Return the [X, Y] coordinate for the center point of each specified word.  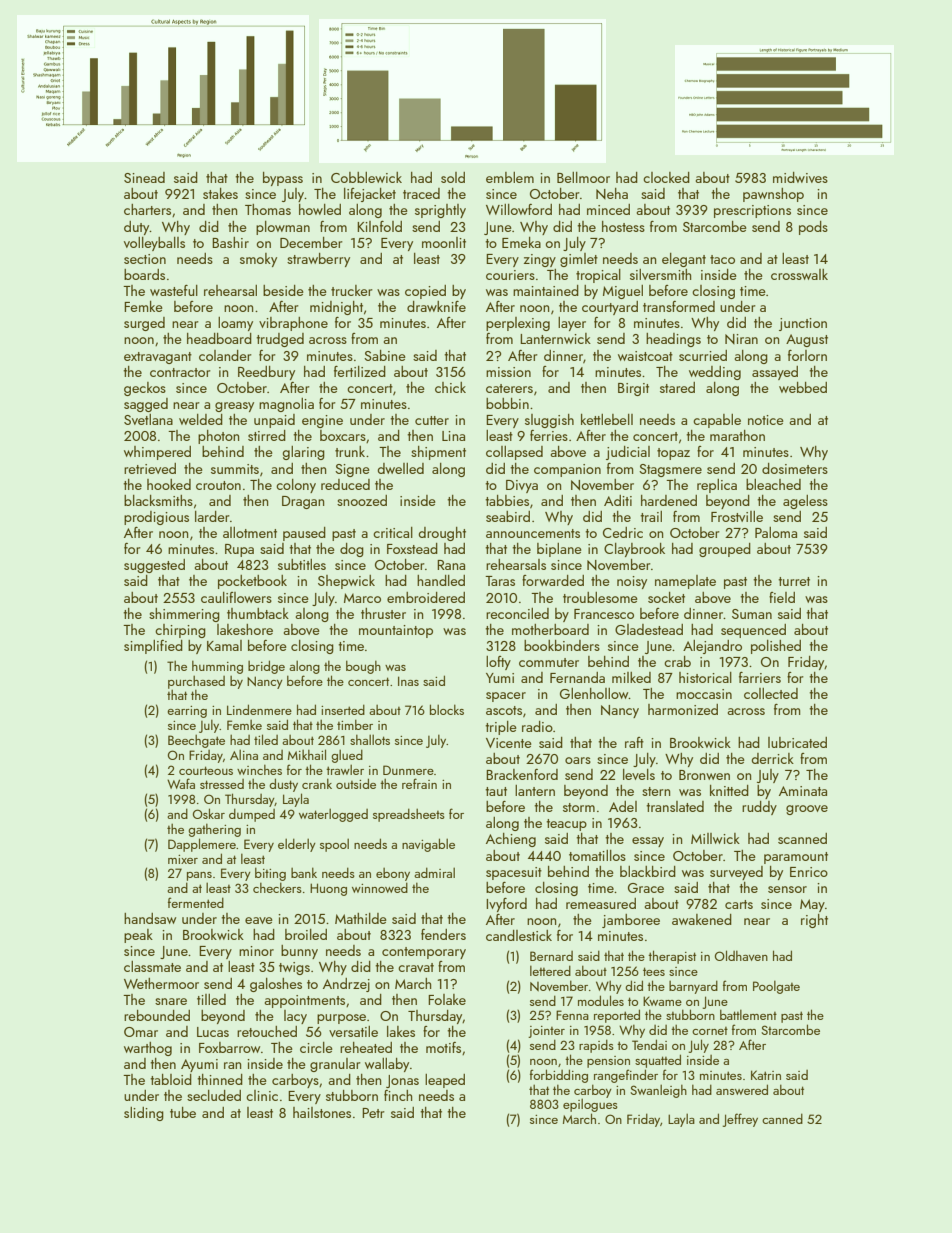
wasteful [174, 290]
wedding [715, 373]
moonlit [444, 242]
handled [441, 580]
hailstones [322, 1112]
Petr [373, 1113]
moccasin [704, 694]
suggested [154, 566]
